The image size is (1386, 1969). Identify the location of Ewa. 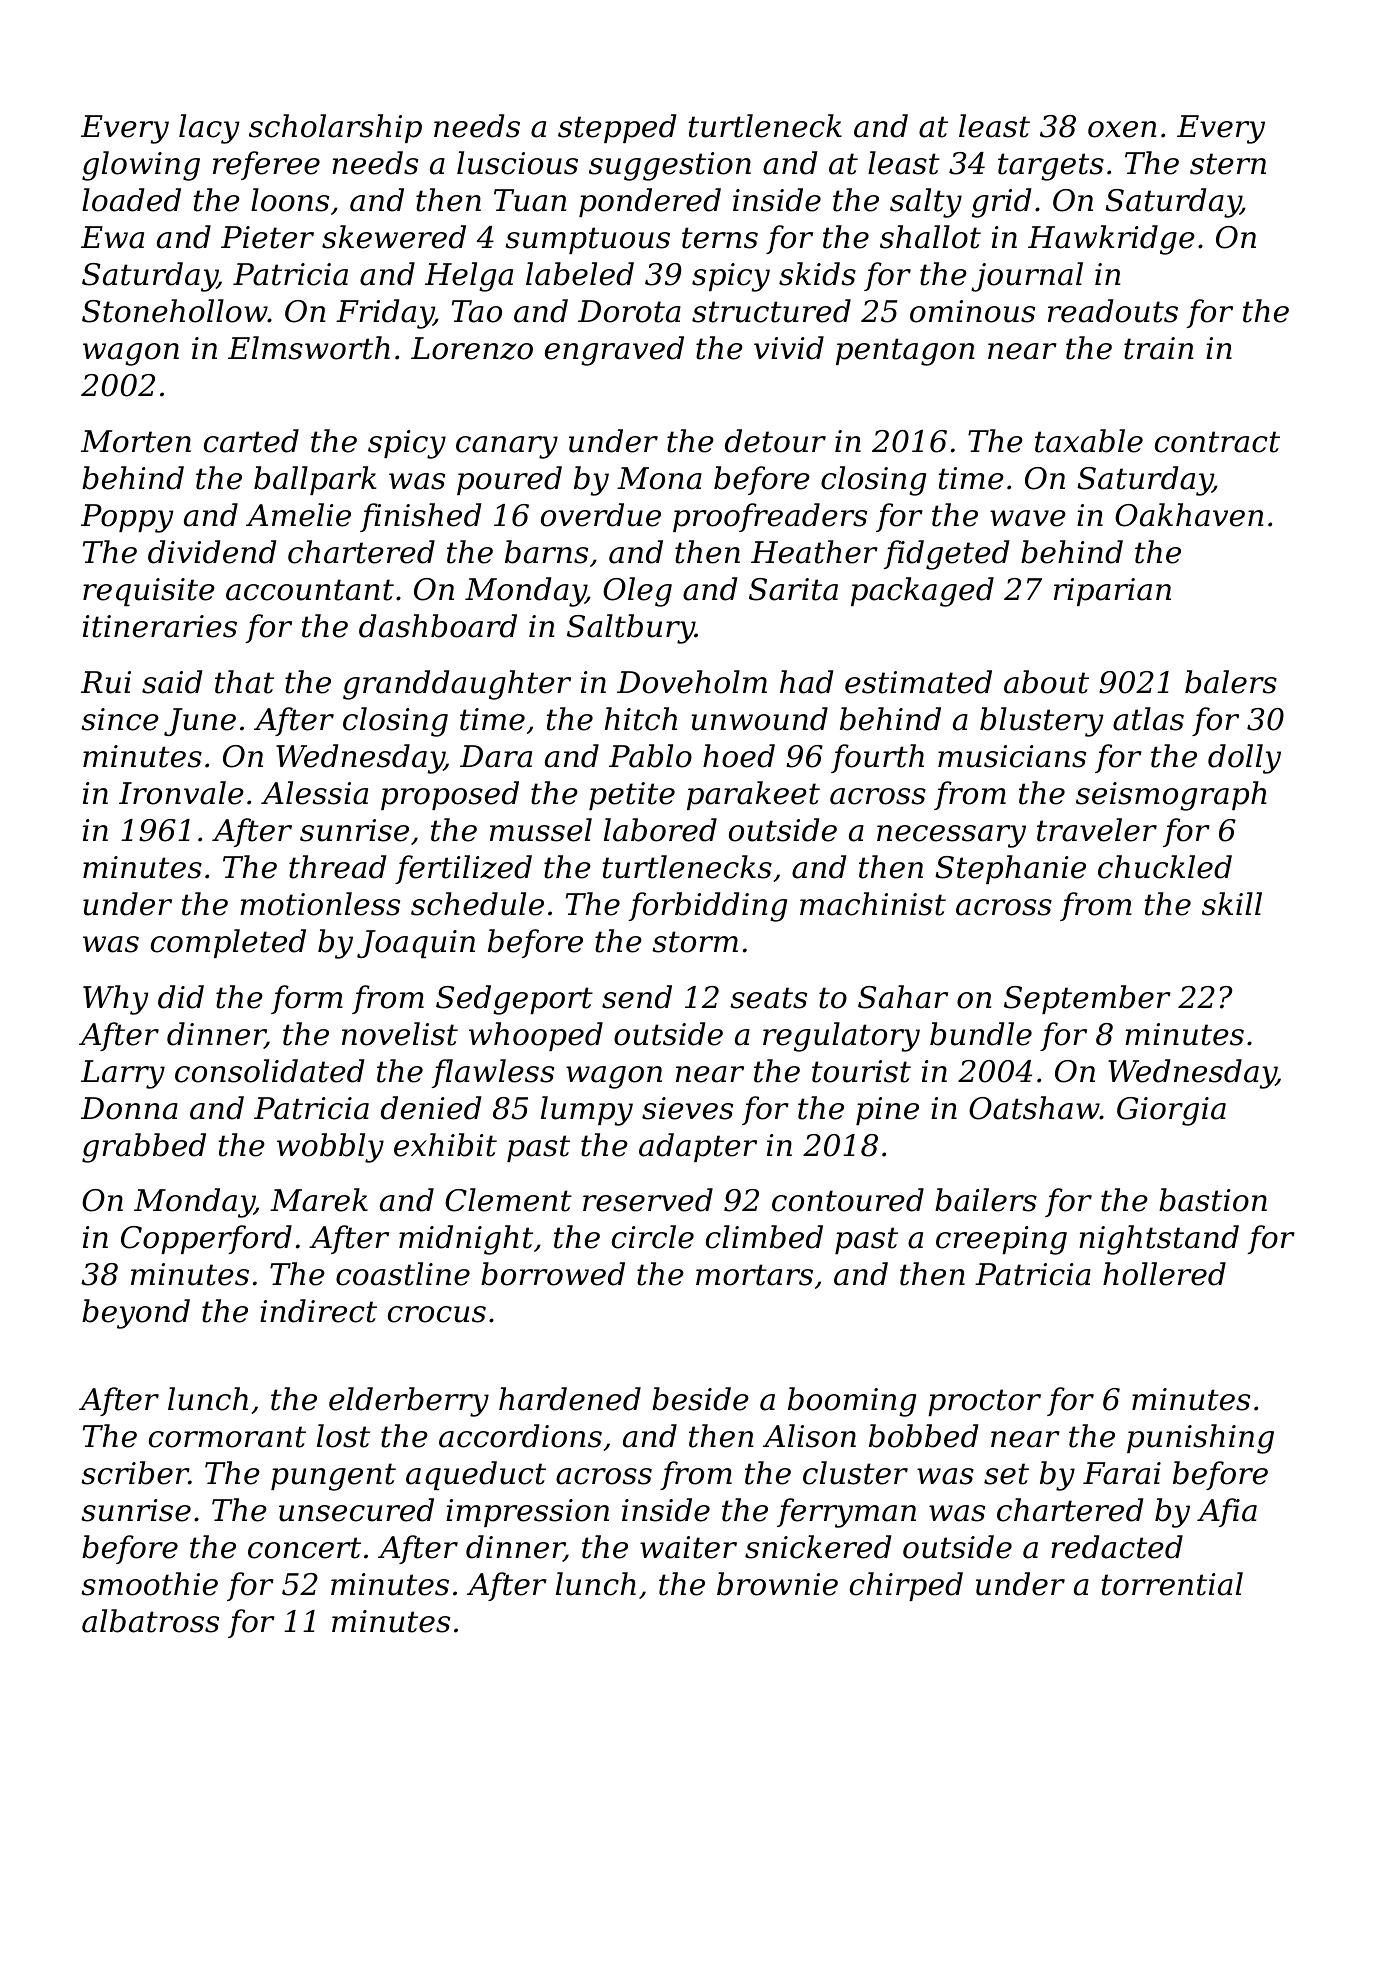
(112, 237).
